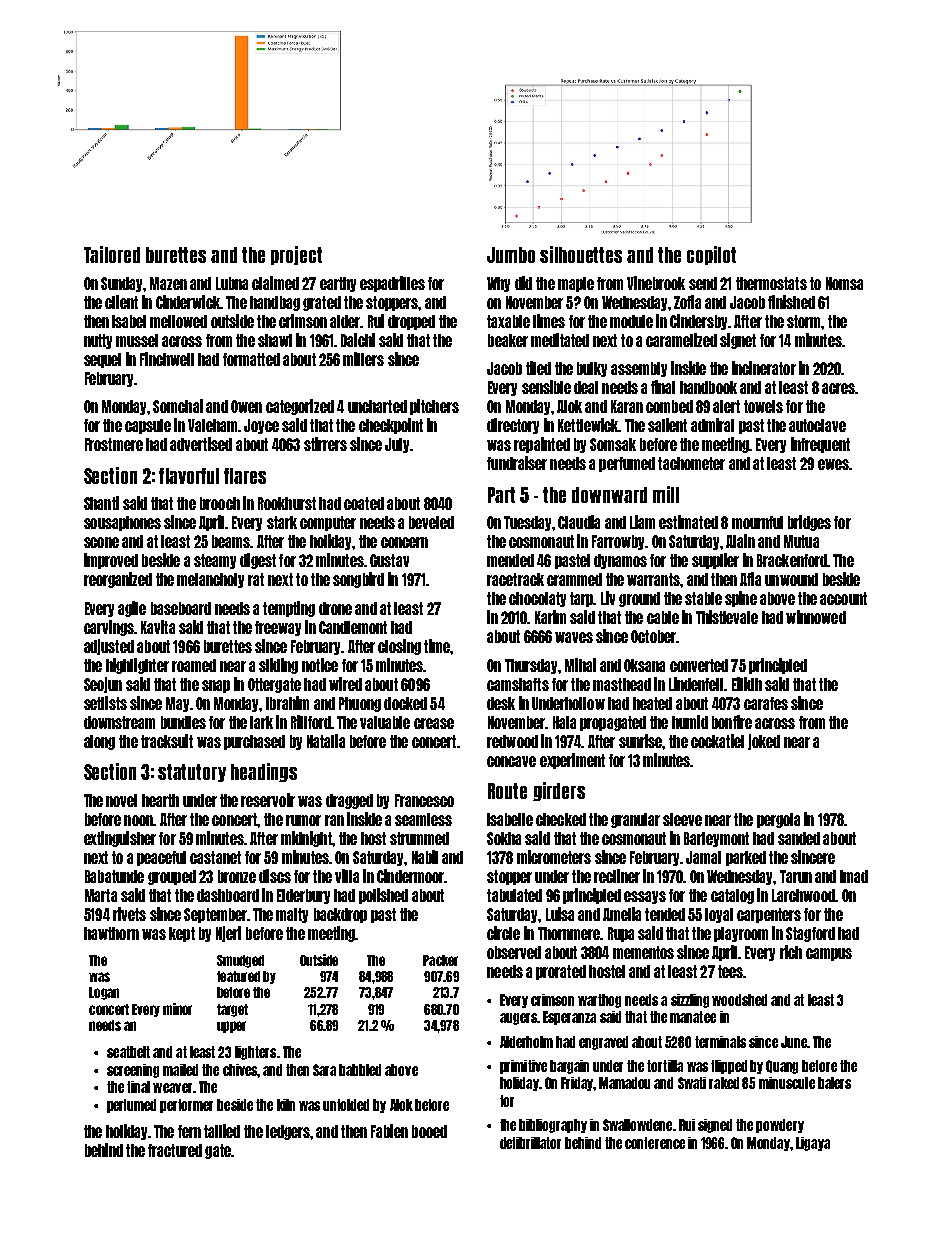 The width and height of the image is (952, 1233). Describe the element at coordinates (599, 1001) in the image. I see `warthog` at that location.
